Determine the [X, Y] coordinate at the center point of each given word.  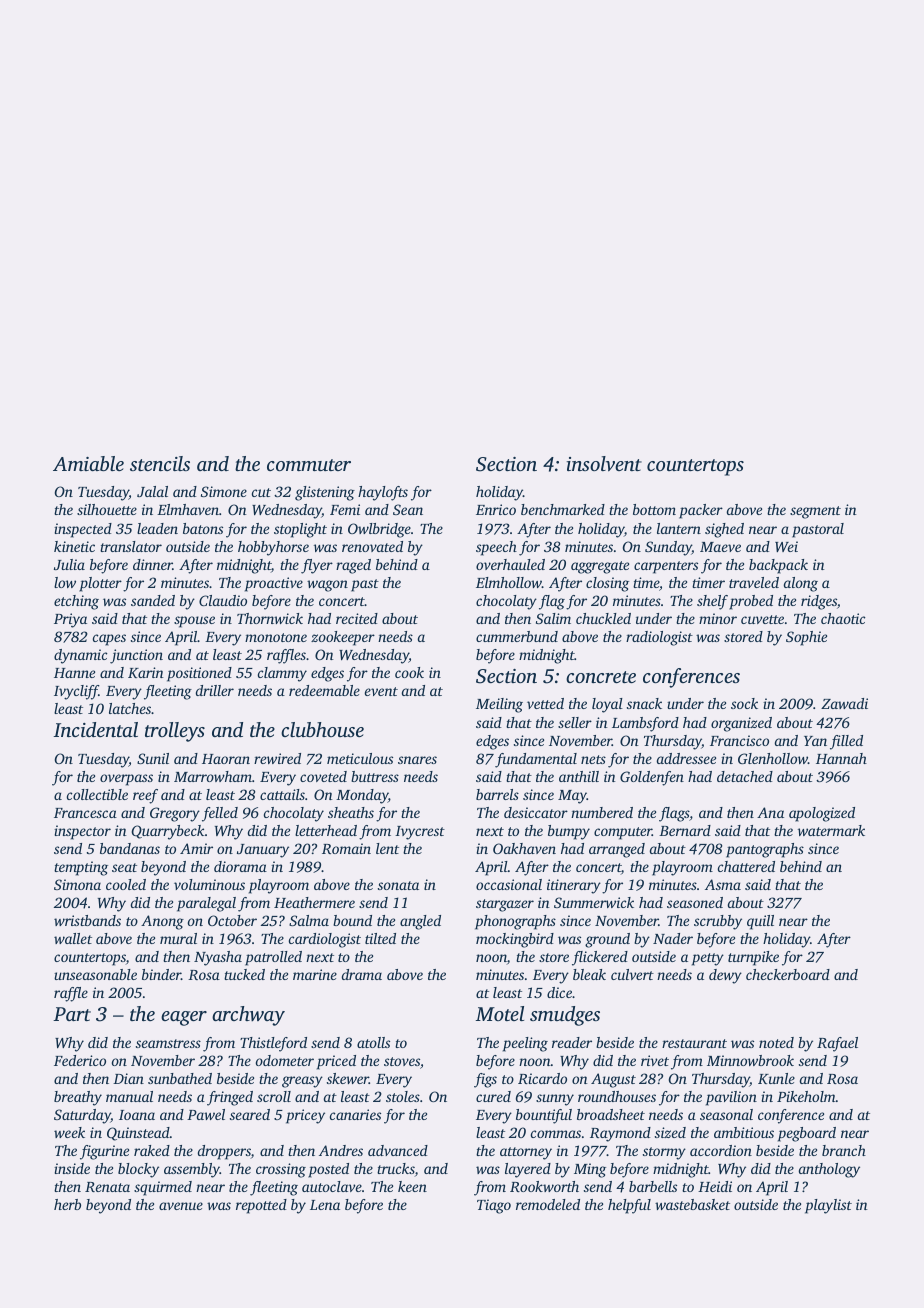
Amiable [88, 463]
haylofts [383, 493]
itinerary [574, 886]
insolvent [604, 464]
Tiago [494, 1206]
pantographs [765, 850]
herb [67, 1204]
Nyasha [218, 958]
